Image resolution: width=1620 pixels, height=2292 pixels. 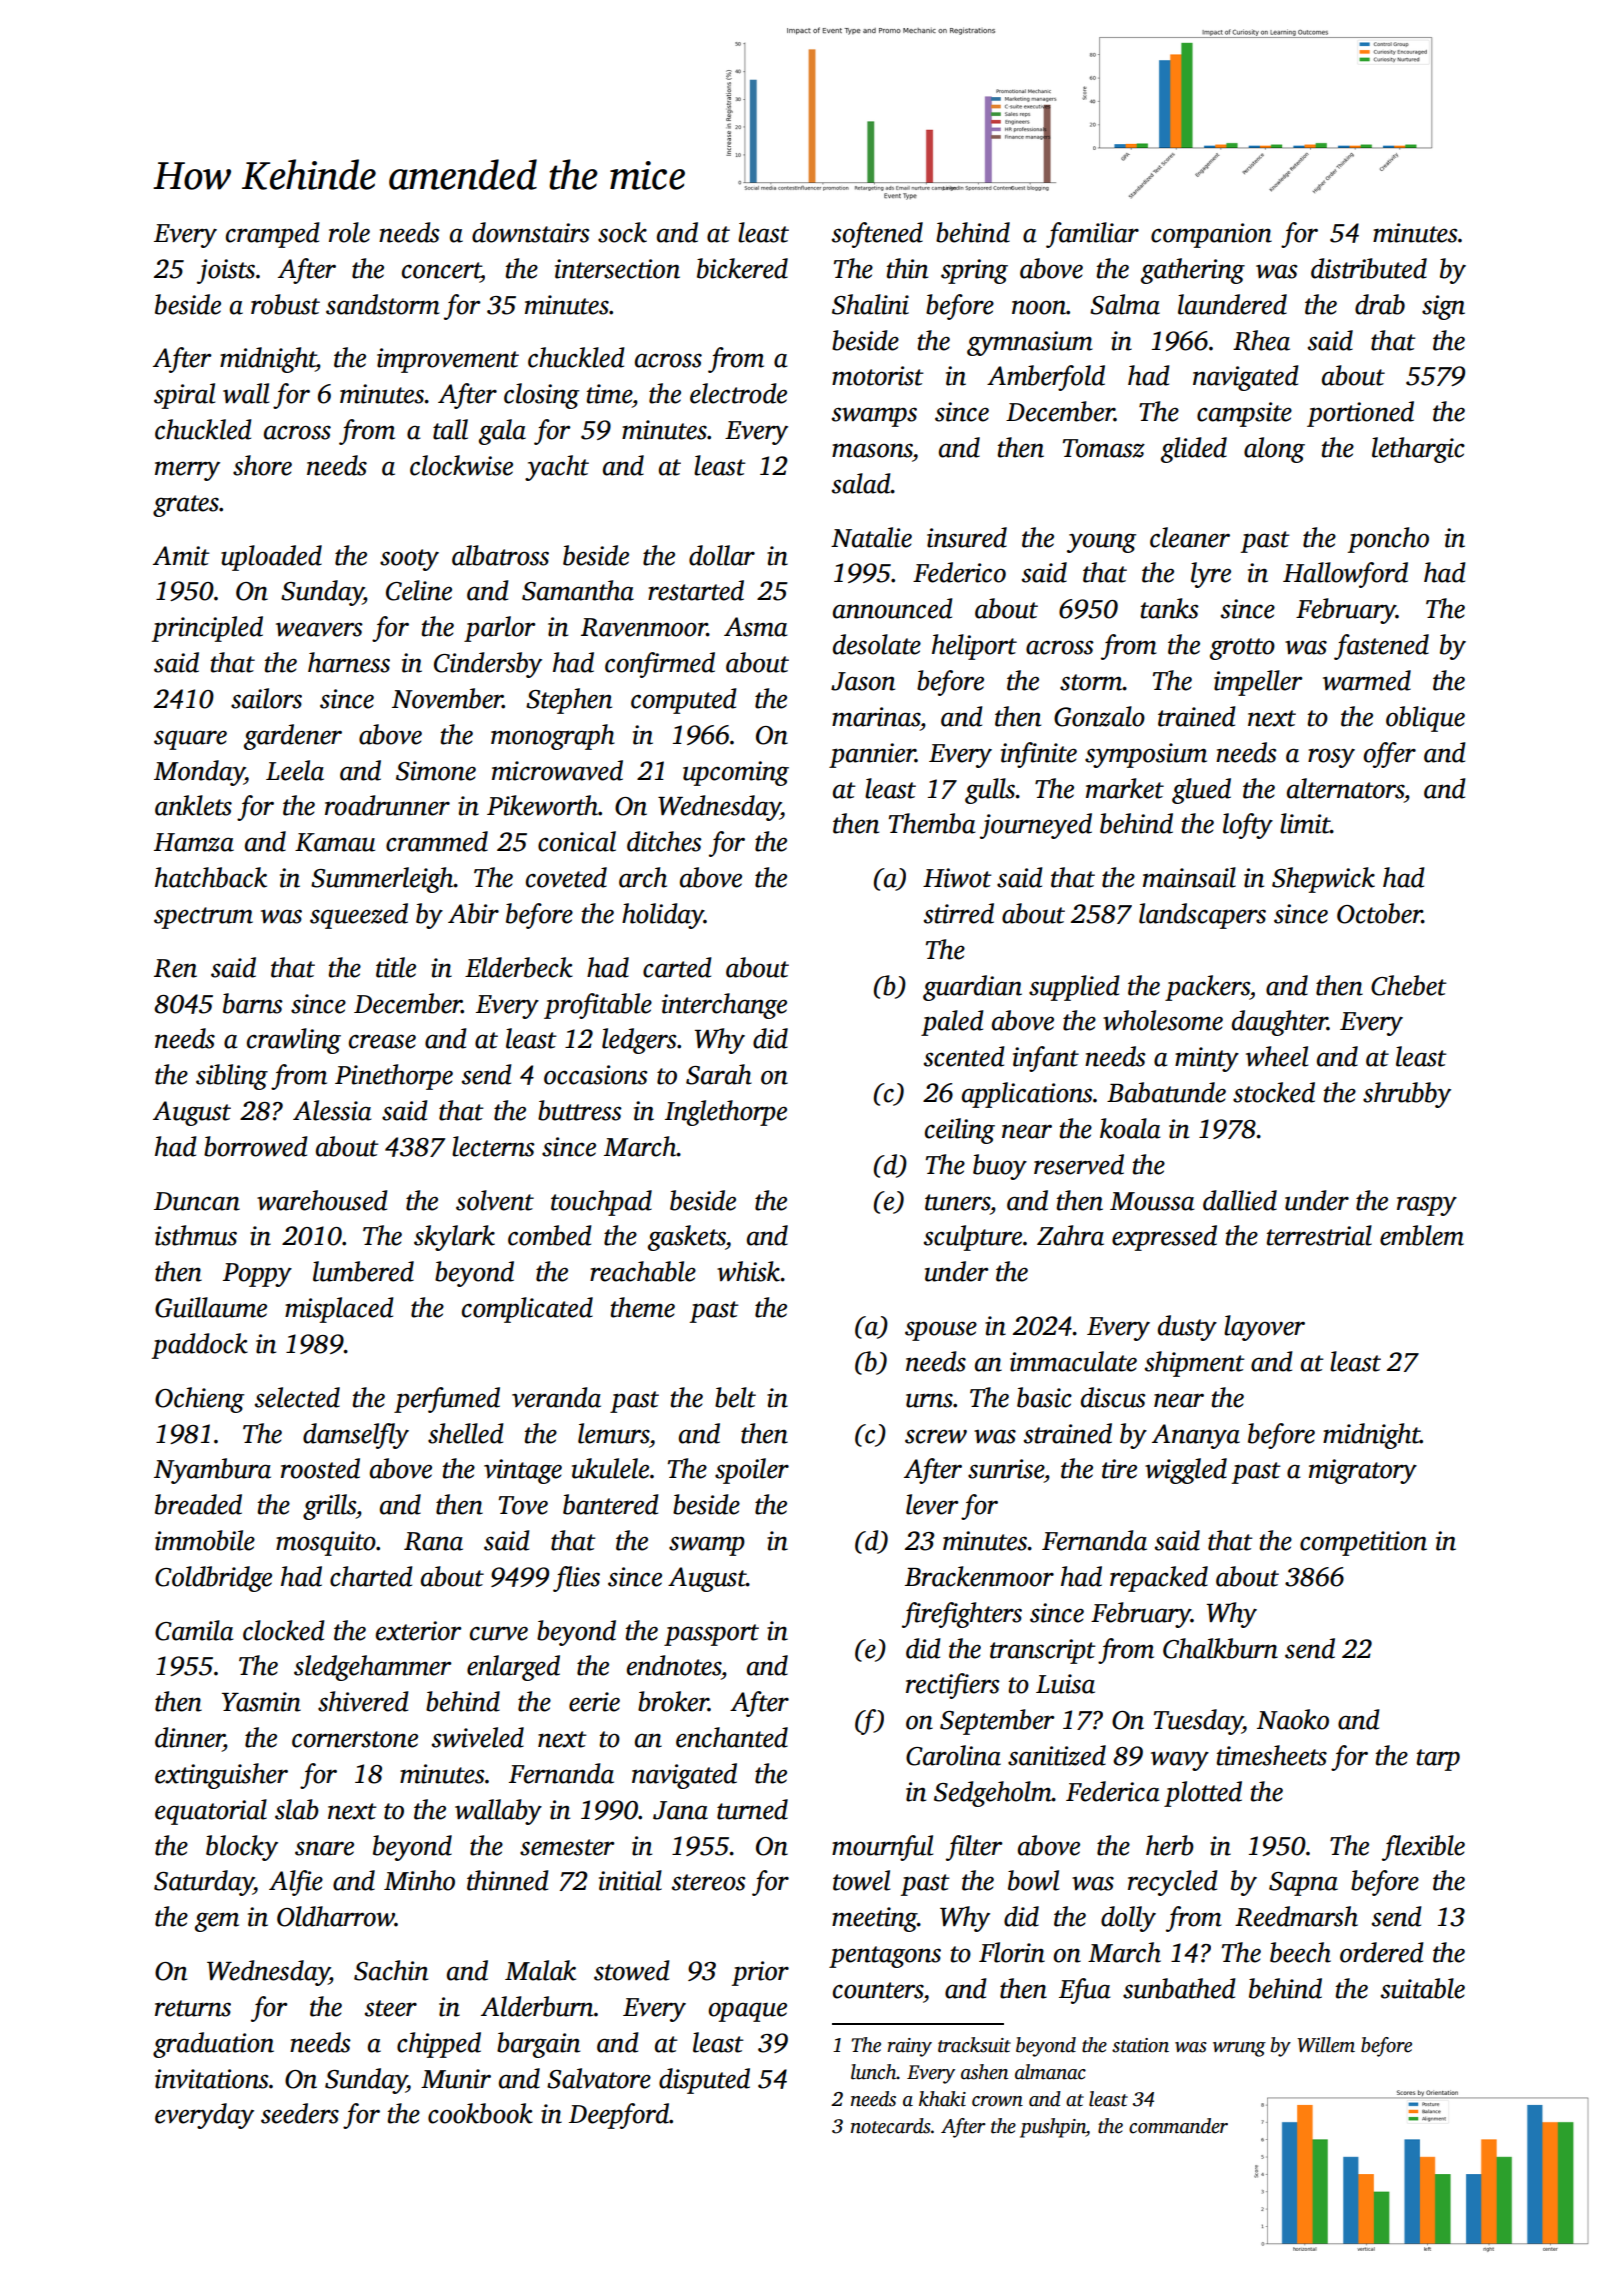 I want to click on endnotes, so click(x=674, y=1665).
